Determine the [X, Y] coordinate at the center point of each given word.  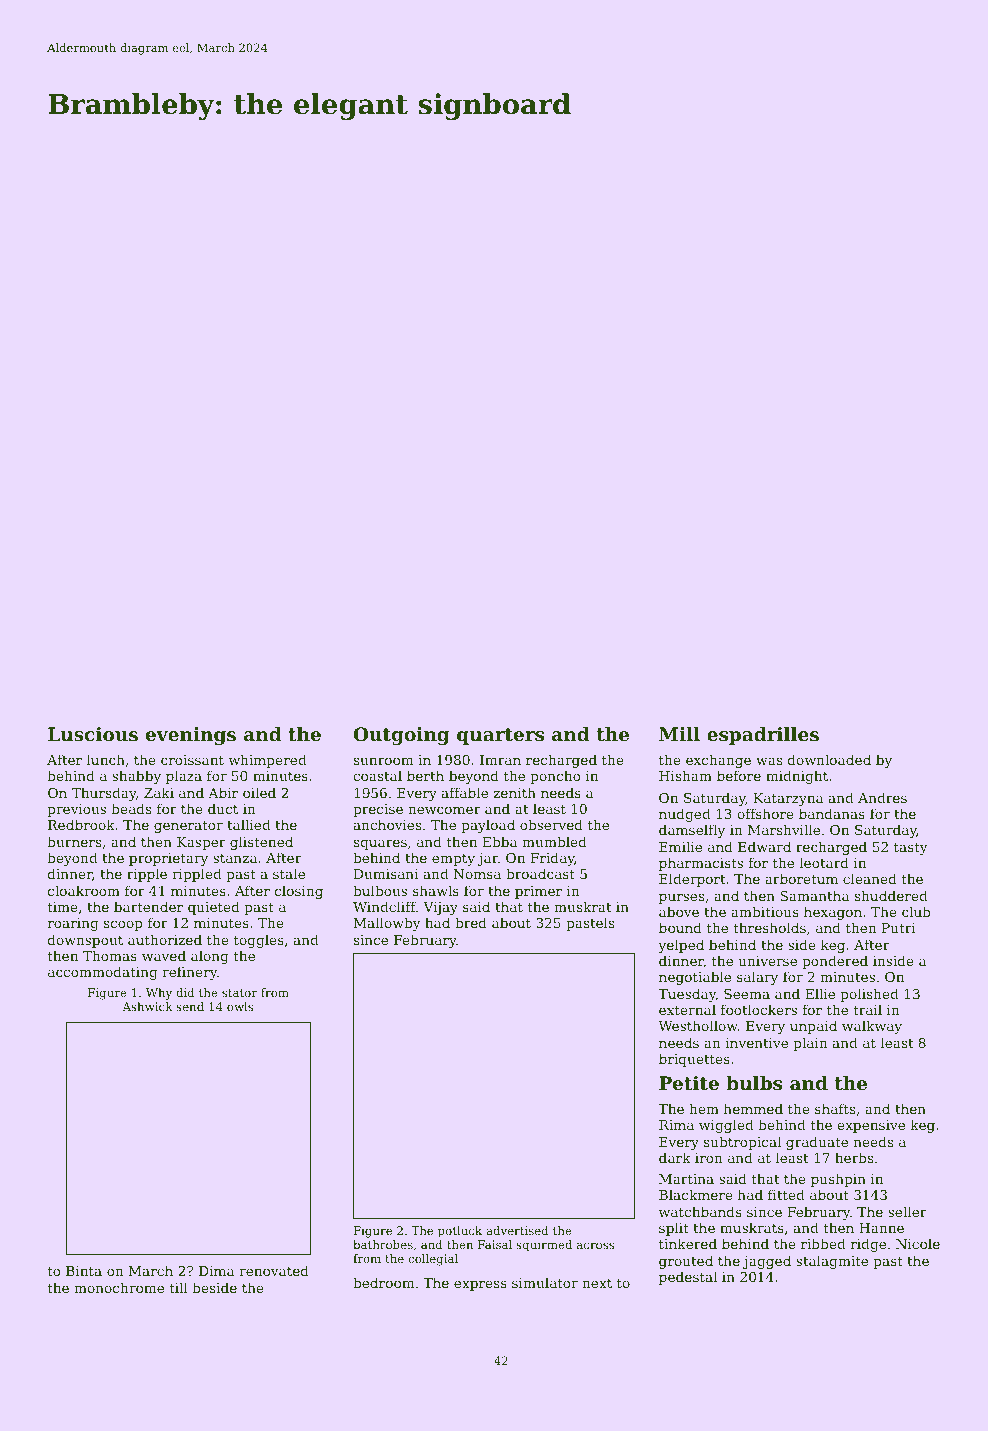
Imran [500, 760]
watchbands [700, 1211]
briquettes [694, 1060]
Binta [84, 1271]
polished [869, 995]
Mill [679, 734]
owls [240, 1006]
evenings [191, 736]
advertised [517, 1230]
